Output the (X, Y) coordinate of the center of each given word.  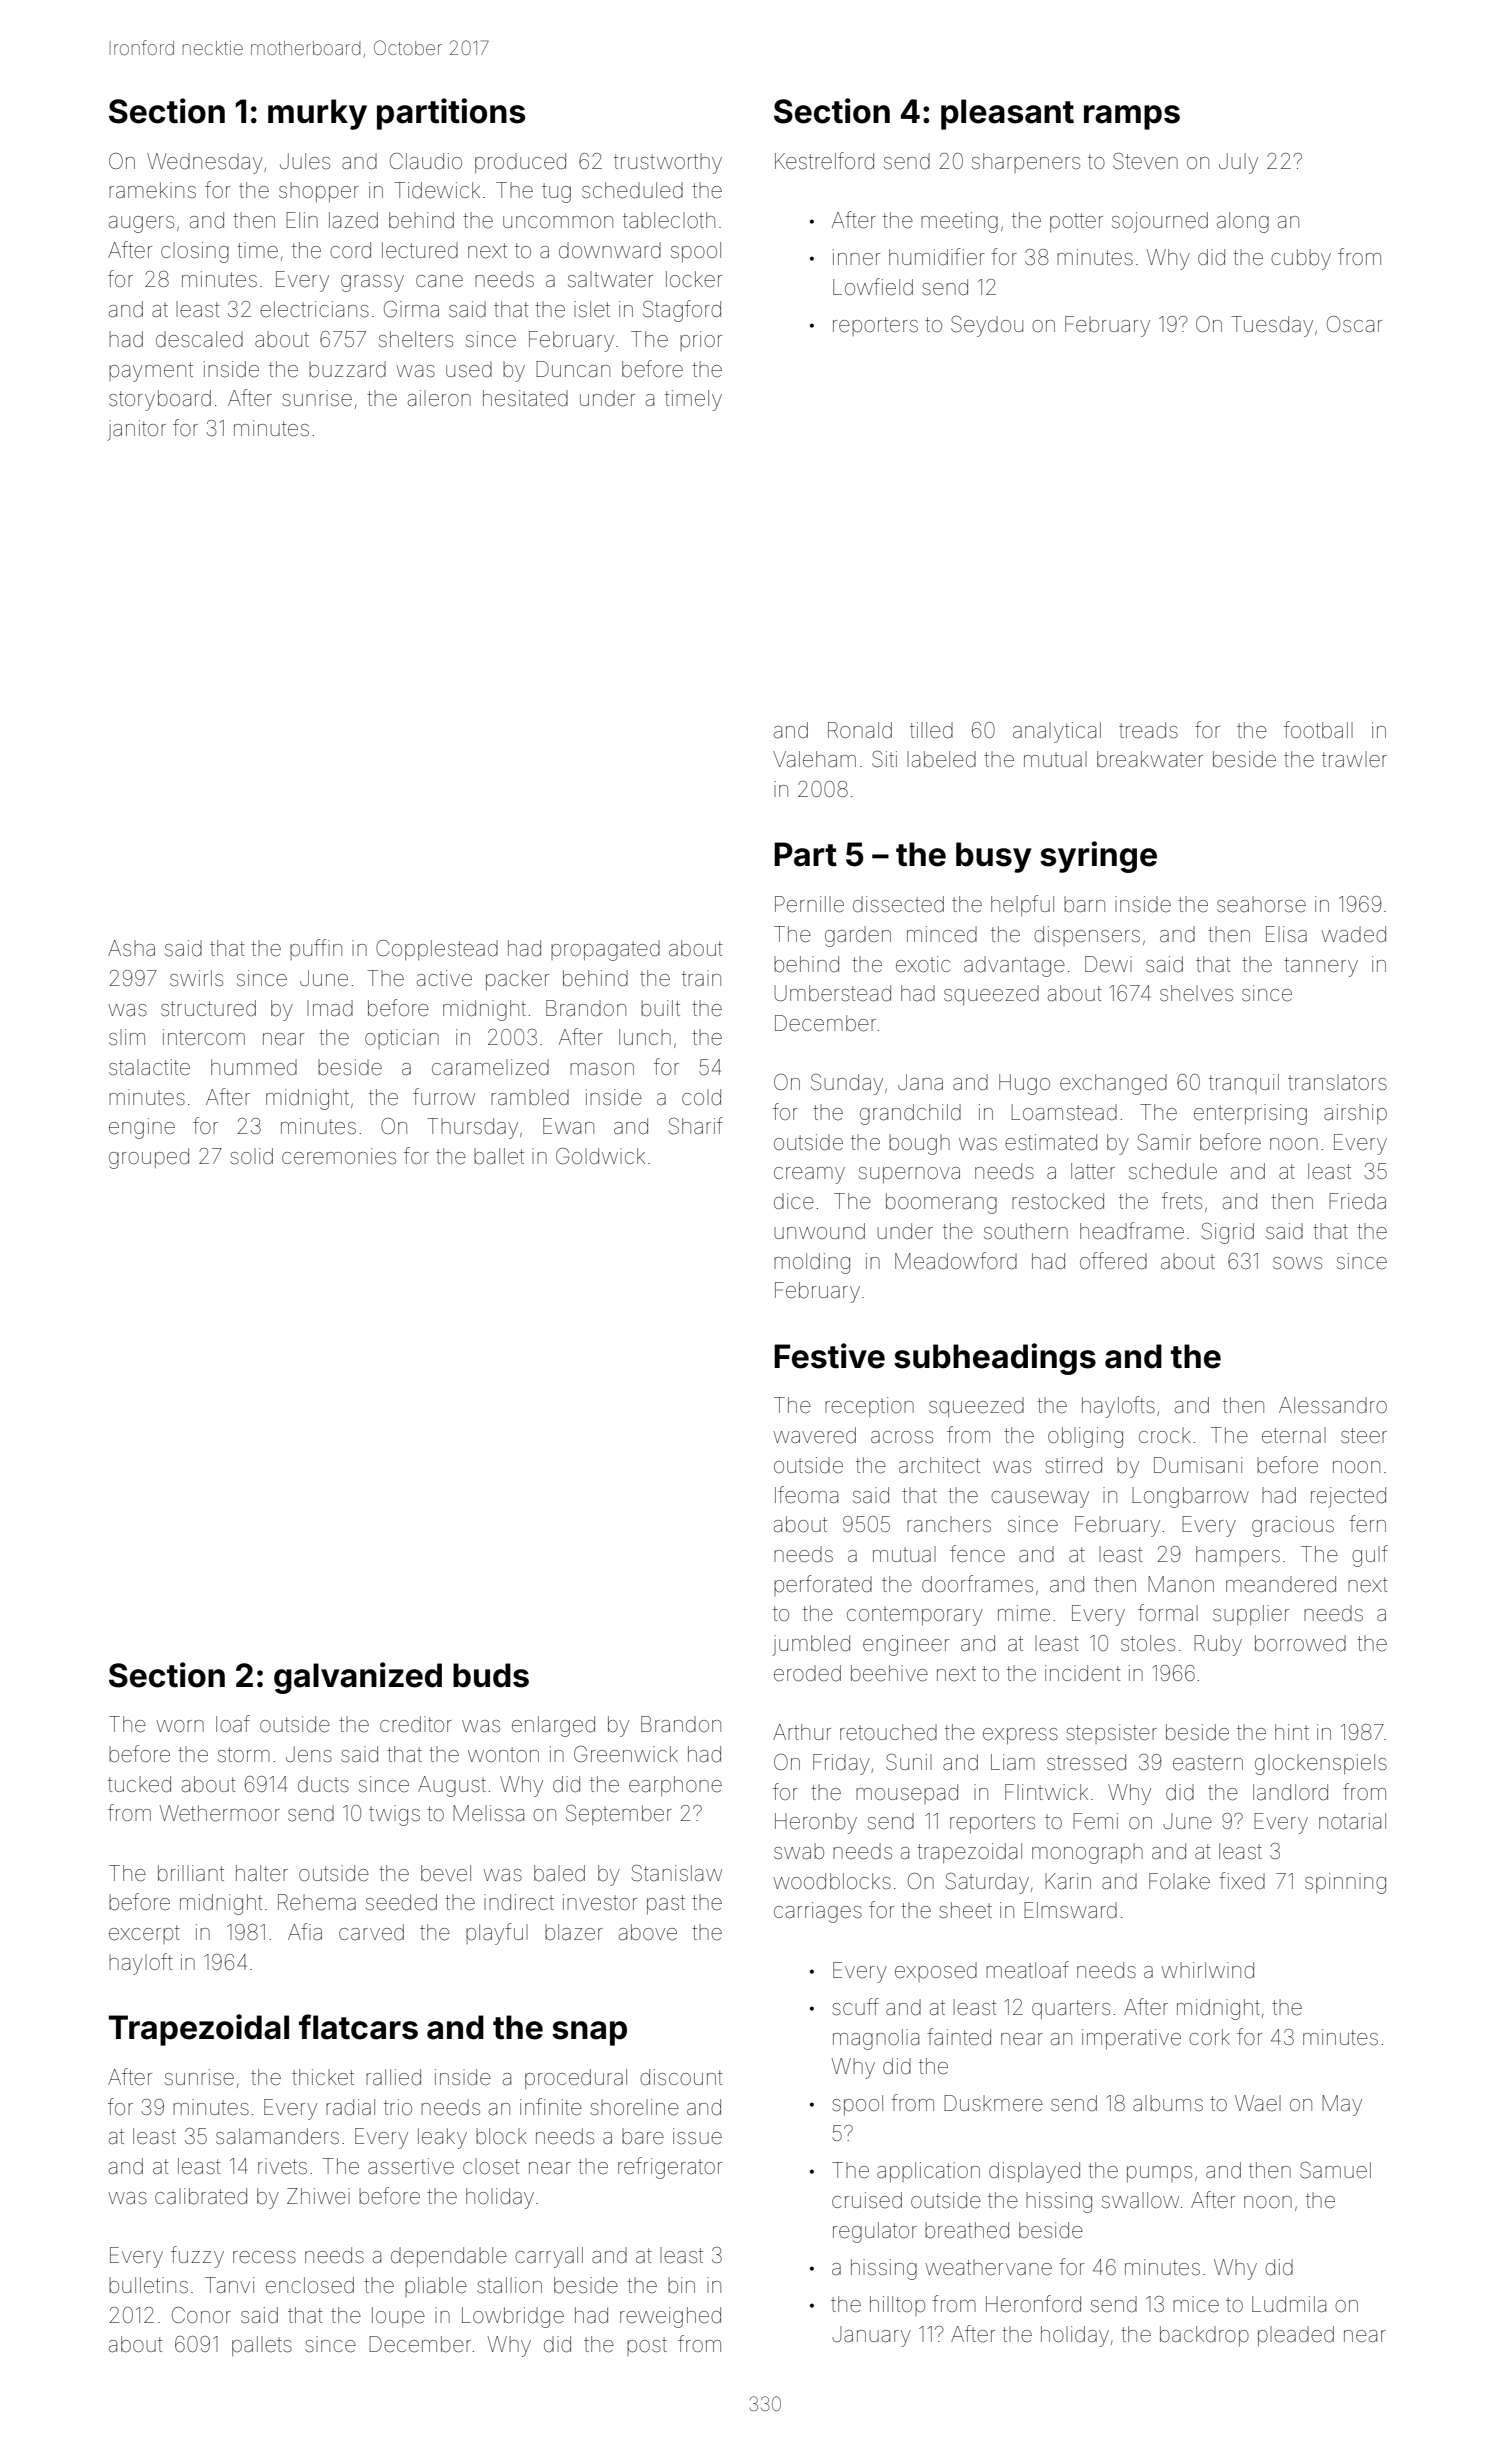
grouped (149, 1158)
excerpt (144, 1934)
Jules (305, 161)
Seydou (987, 326)
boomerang (941, 1203)
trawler (1354, 759)
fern (1367, 1524)
